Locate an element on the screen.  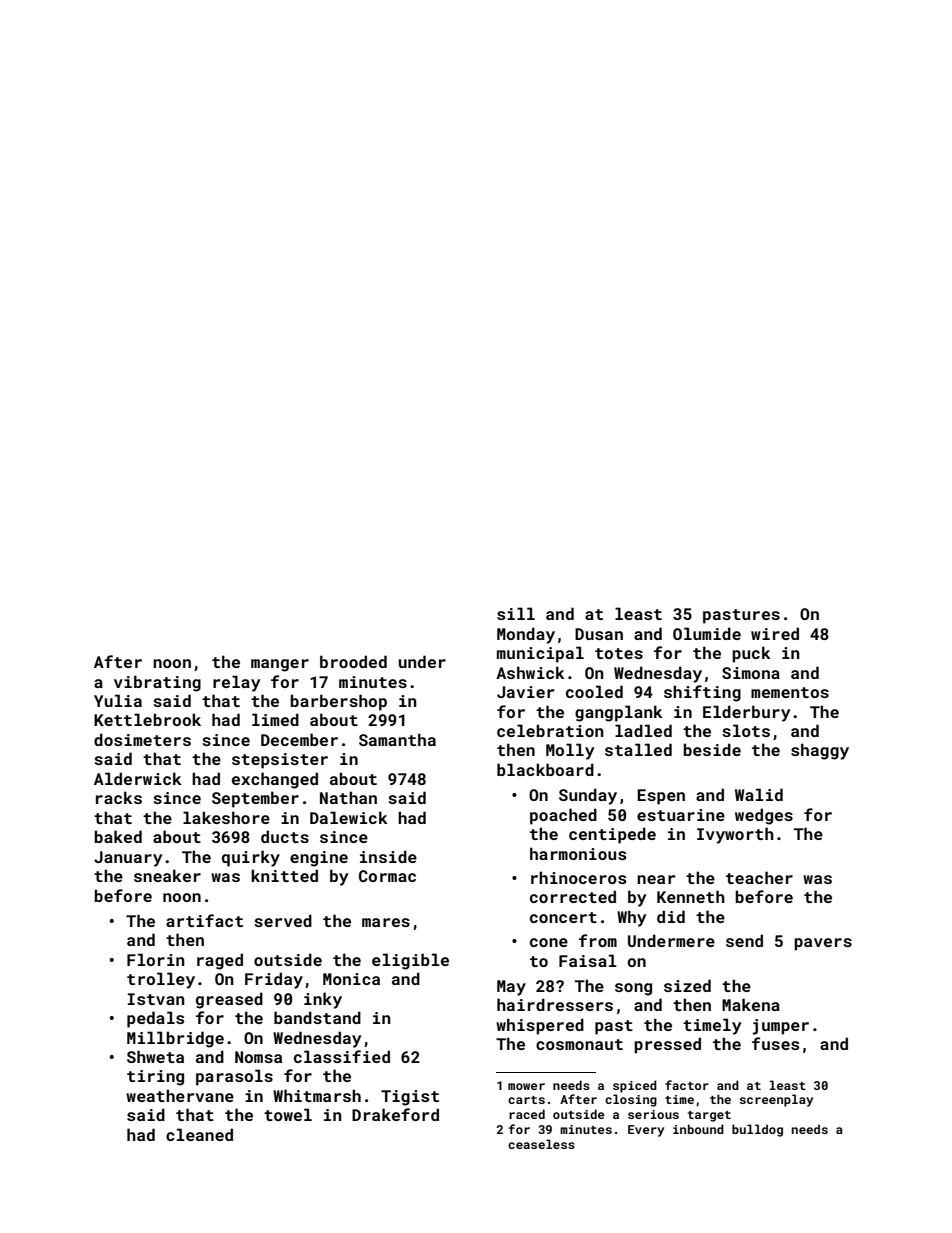
Makena is located at coordinates (751, 1004).
